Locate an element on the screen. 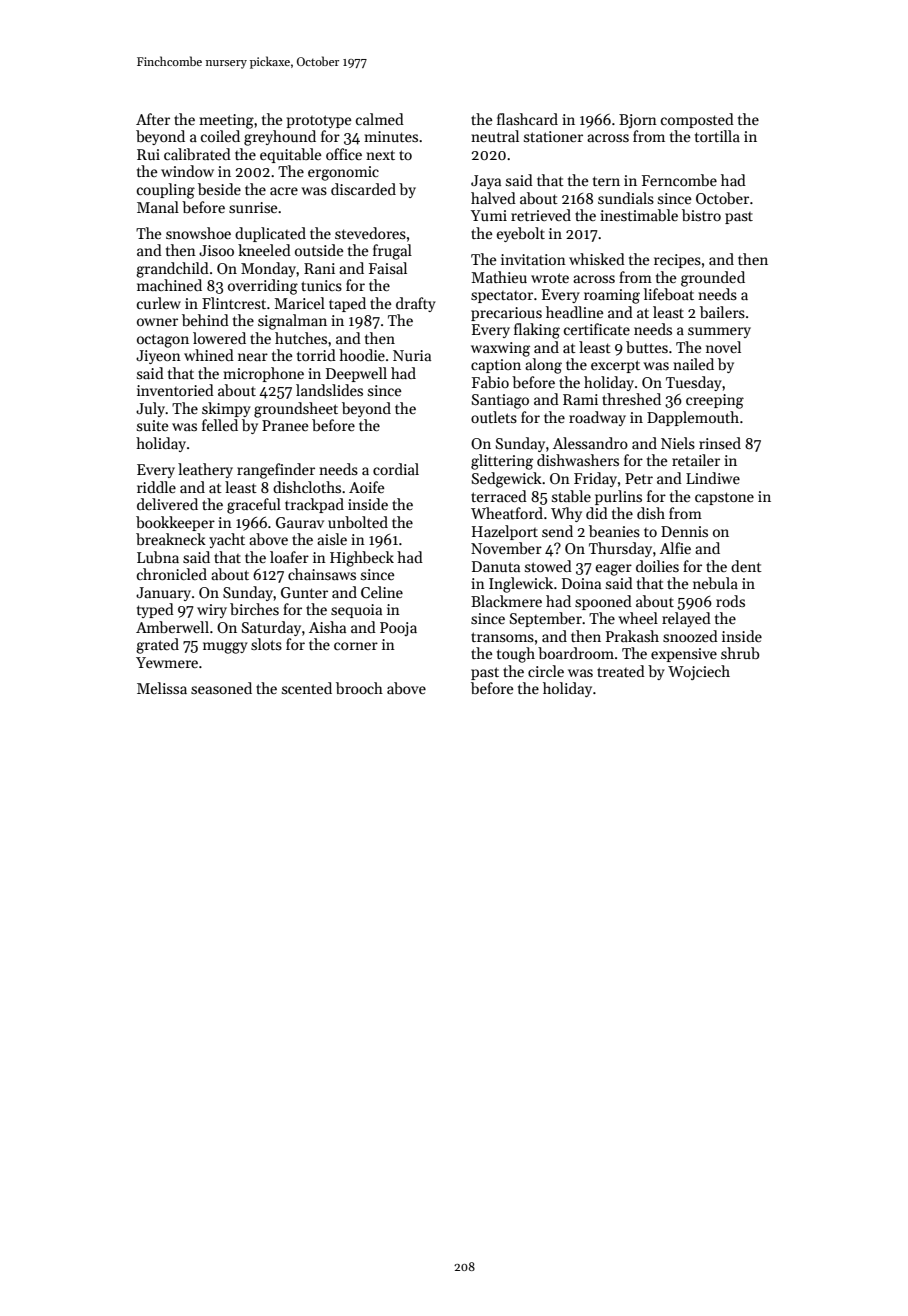 This screenshot has width=908, height=1316. circle is located at coordinates (546, 671).
